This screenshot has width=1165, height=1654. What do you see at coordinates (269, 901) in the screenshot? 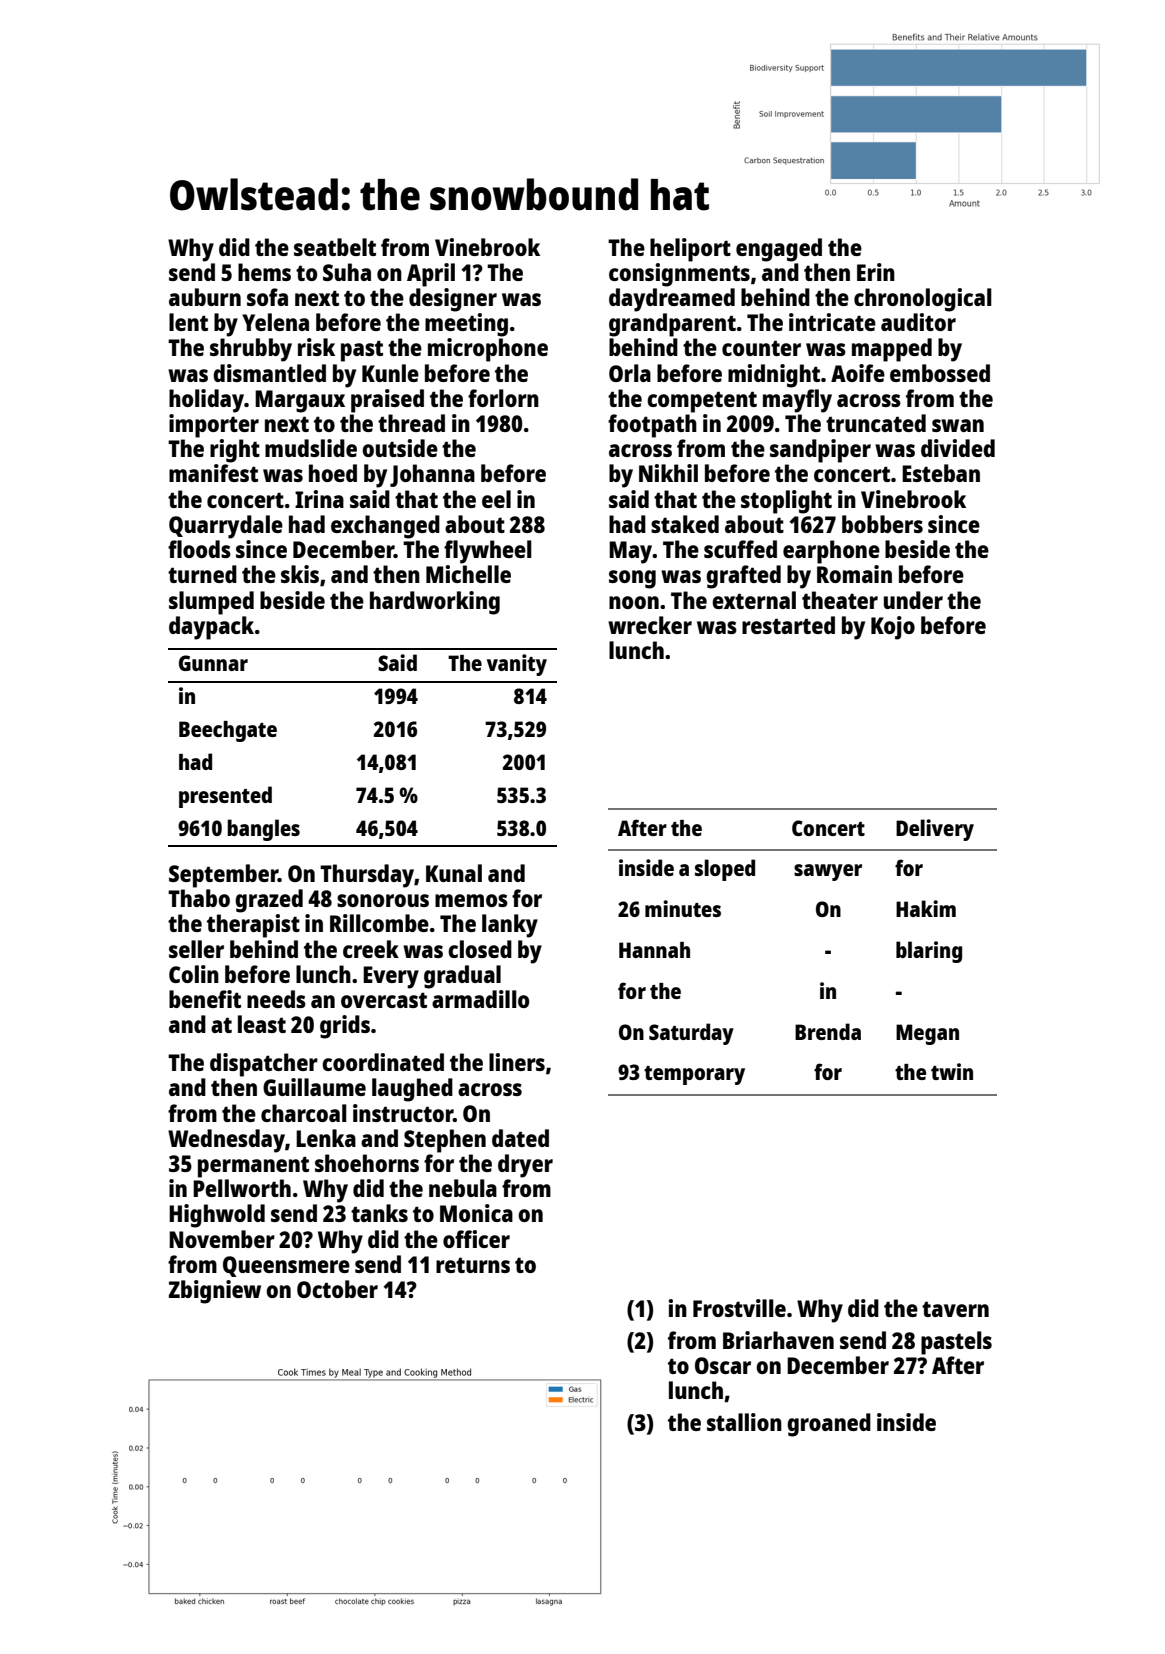
I see `grazed` at bounding box center [269, 901].
